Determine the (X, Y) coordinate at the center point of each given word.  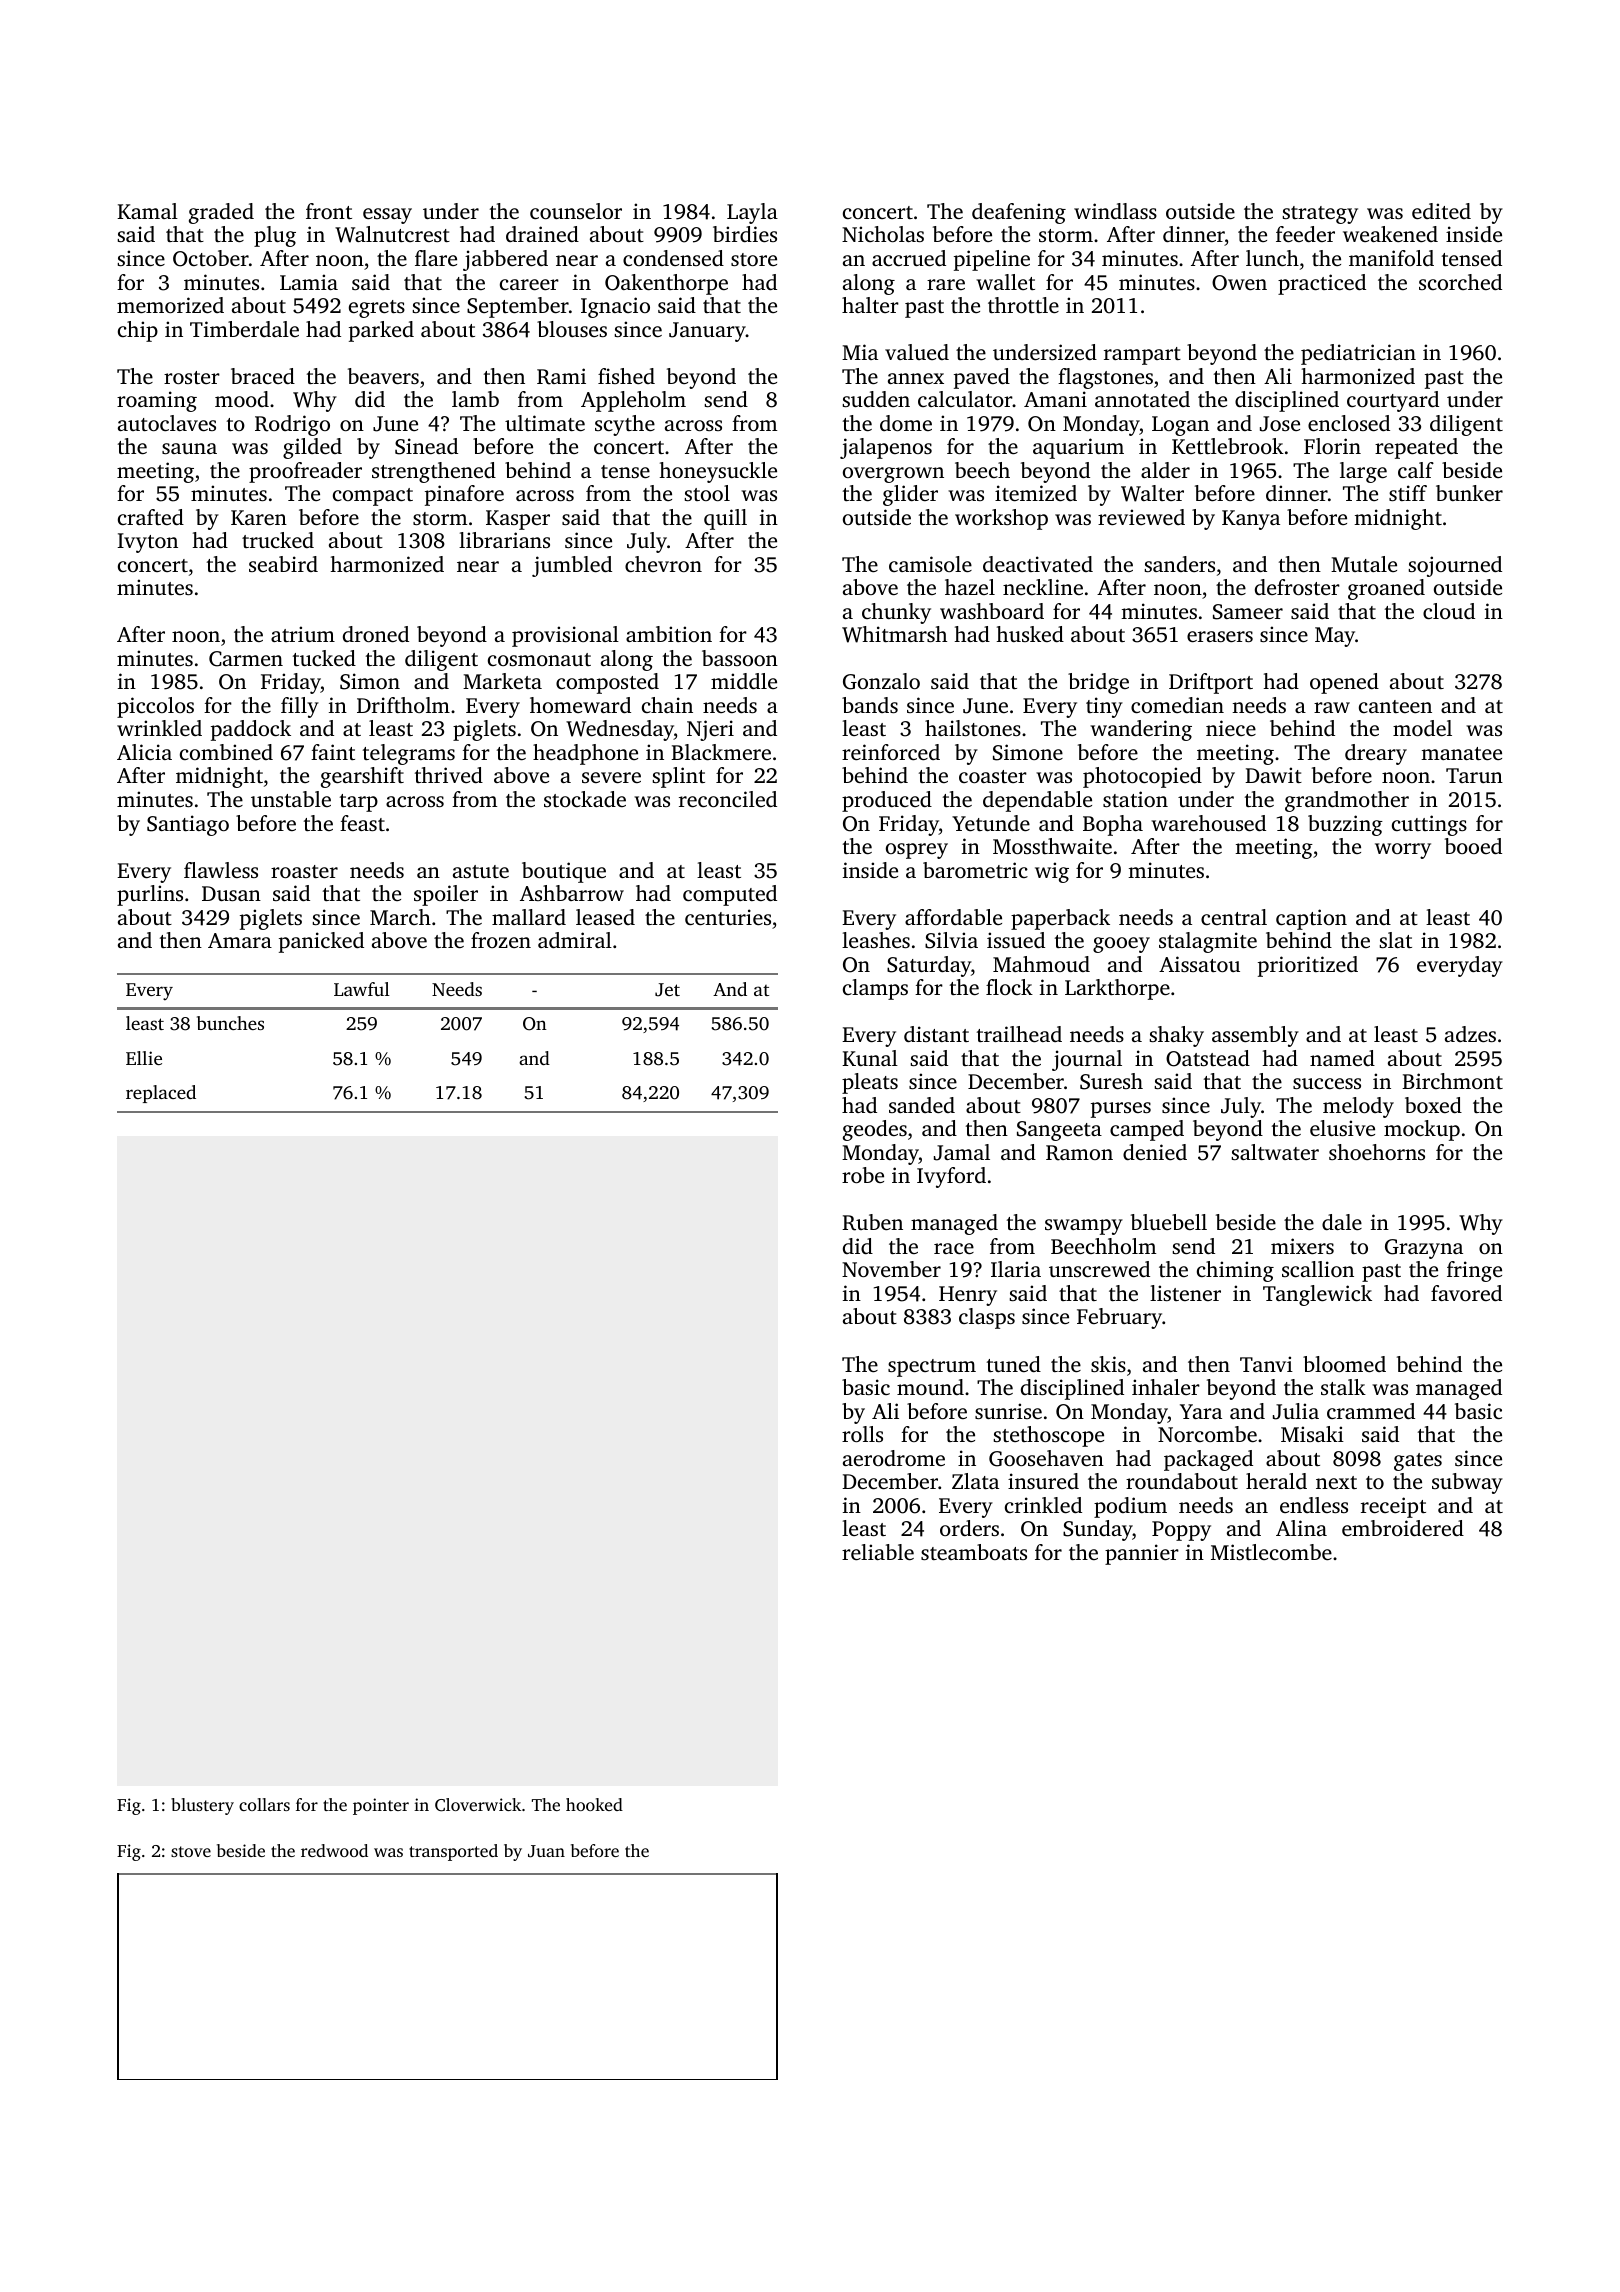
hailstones (973, 728)
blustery (202, 1806)
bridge (1098, 683)
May (1335, 637)
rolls (862, 1434)
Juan (546, 1851)
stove (191, 1851)
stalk (1343, 1387)
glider (910, 495)
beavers (383, 376)
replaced (161, 1094)
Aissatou (1199, 964)
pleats (870, 1083)
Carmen (246, 659)
